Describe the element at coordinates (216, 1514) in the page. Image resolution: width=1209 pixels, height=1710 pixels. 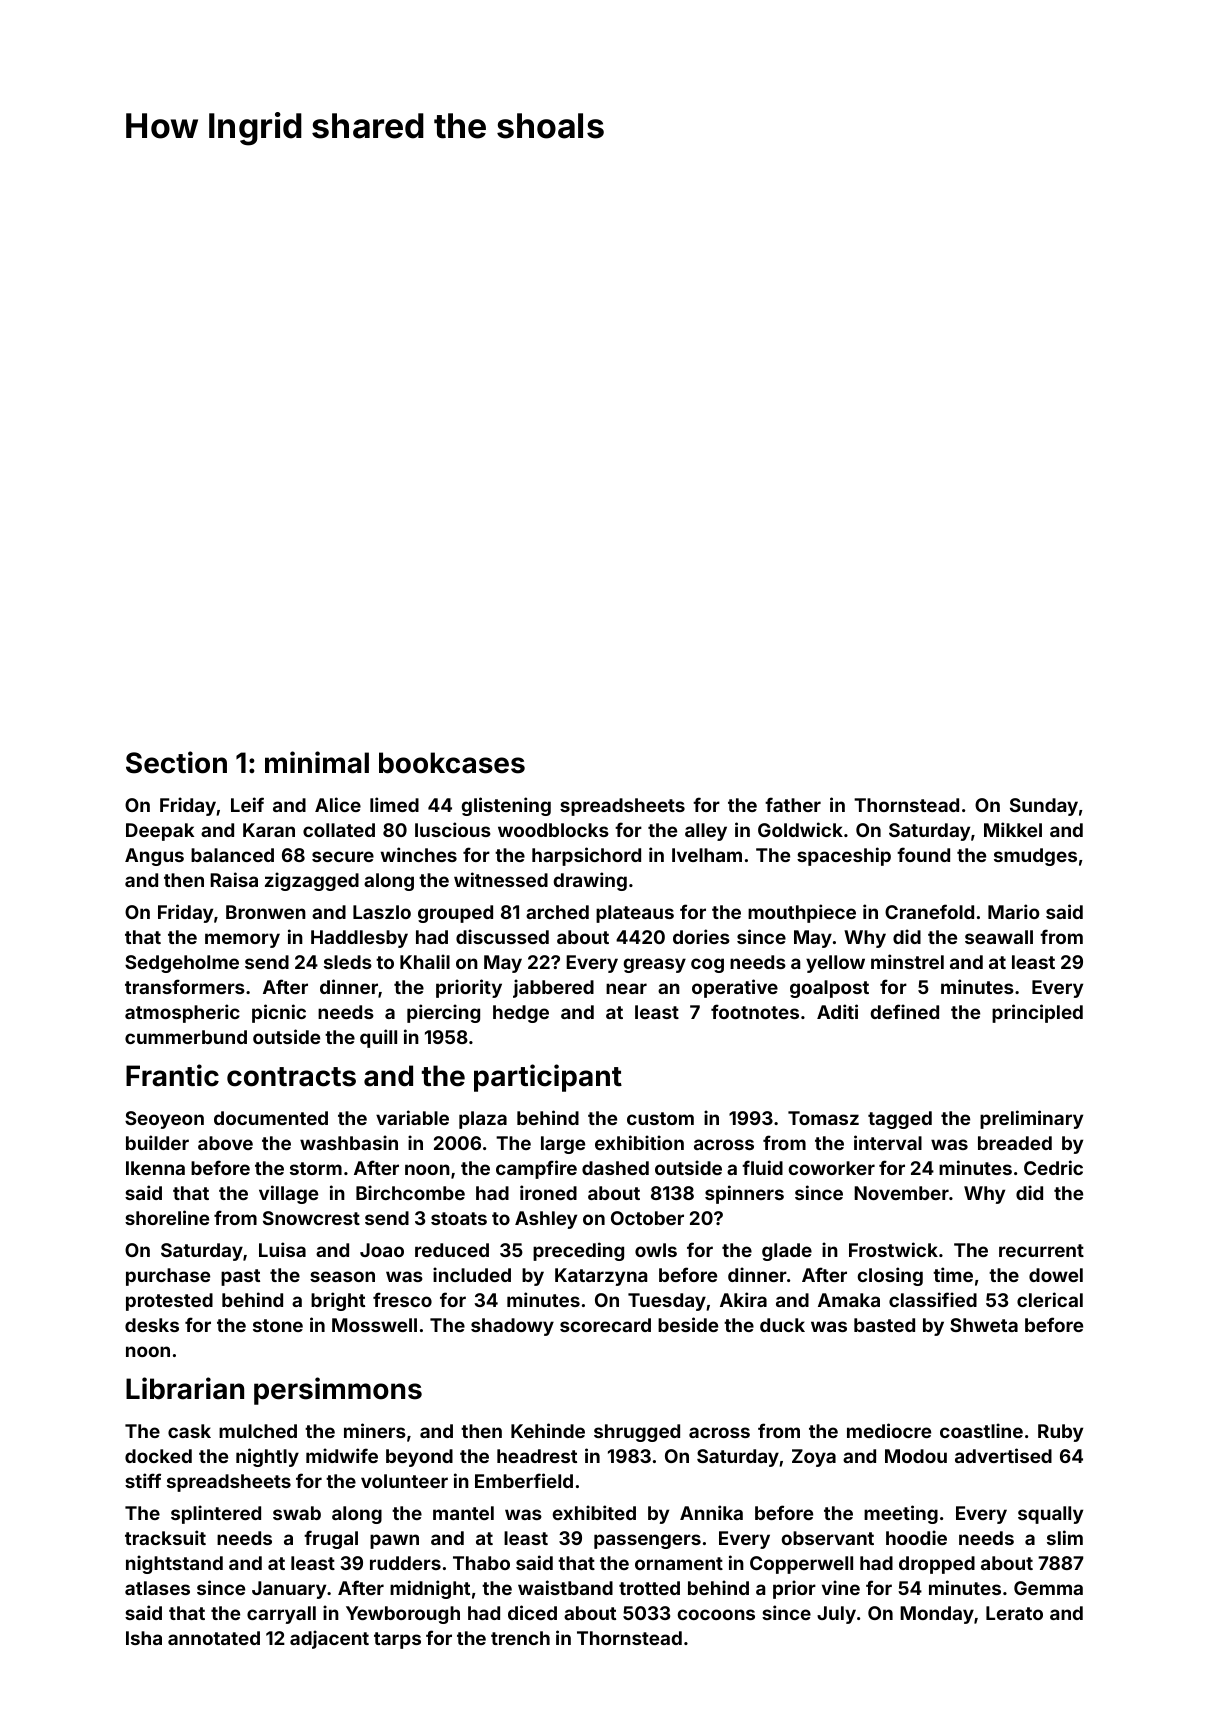
I see `splintered` at that location.
